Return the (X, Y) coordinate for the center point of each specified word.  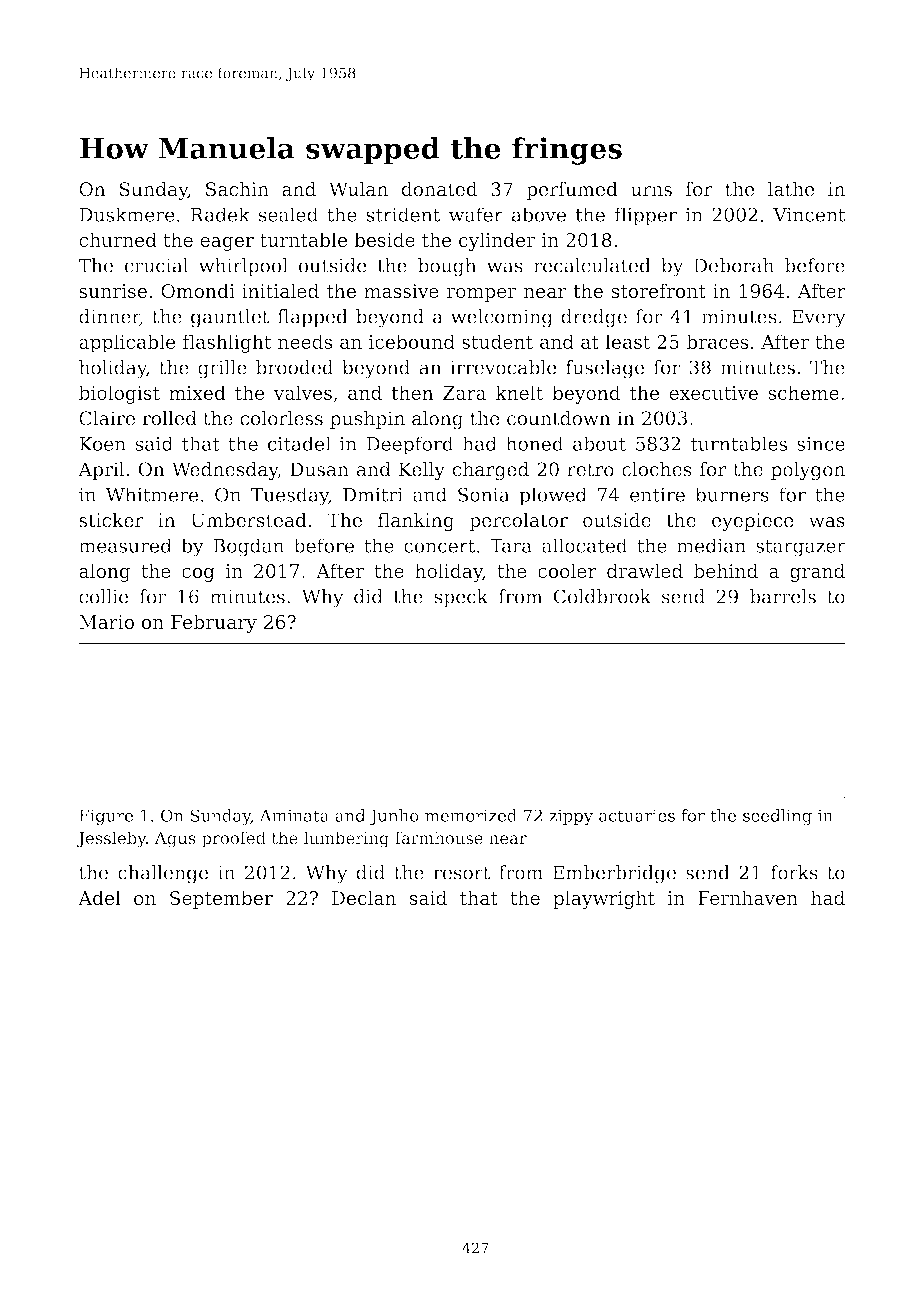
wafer (476, 214)
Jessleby (111, 839)
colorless (281, 418)
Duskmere (127, 214)
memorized (471, 815)
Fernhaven (748, 897)
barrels (783, 596)
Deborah (734, 265)
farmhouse (439, 837)
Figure (106, 817)
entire (657, 494)
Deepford (410, 445)
